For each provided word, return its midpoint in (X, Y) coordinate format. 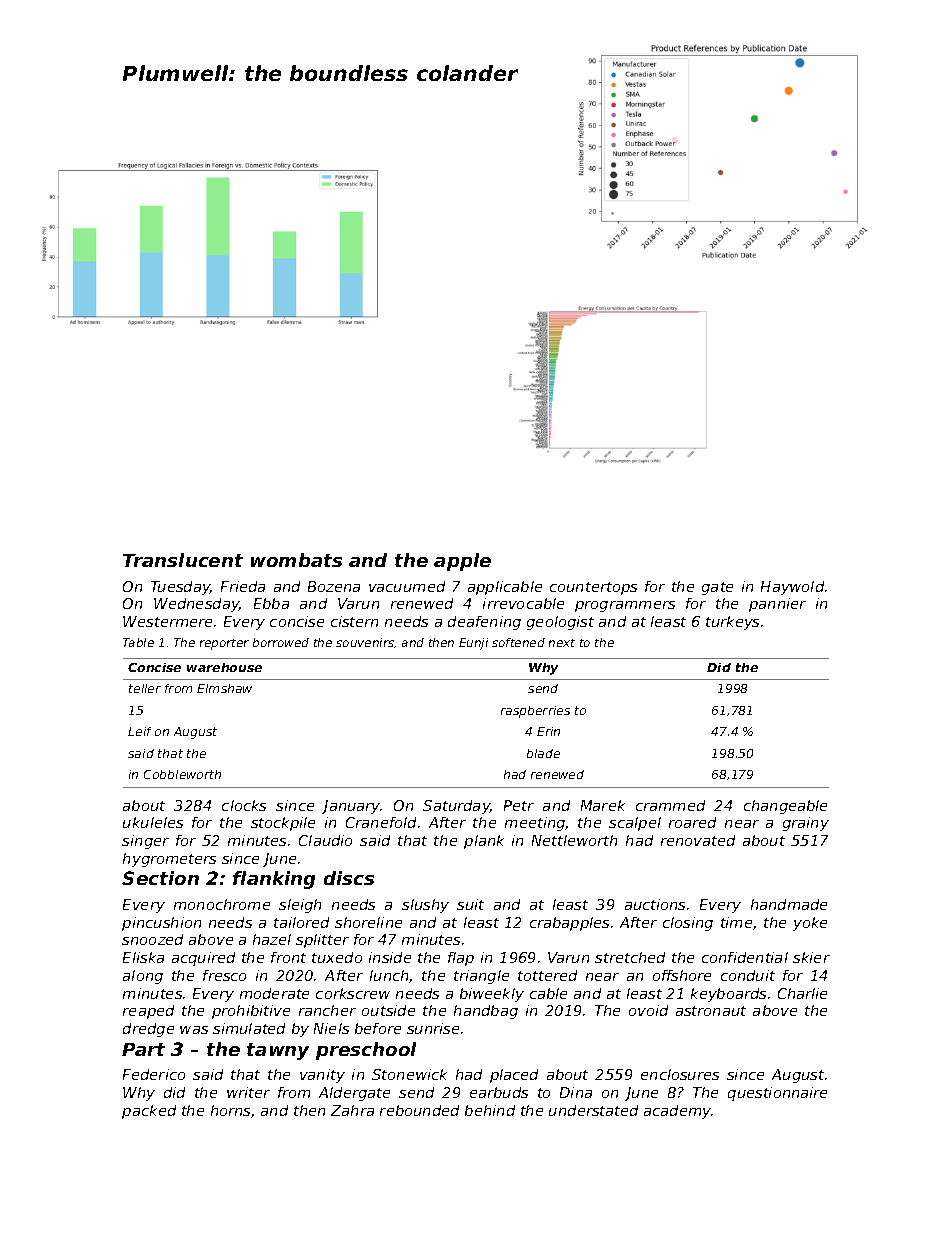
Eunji (473, 644)
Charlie (802, 993)
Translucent (183, 560)
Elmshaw (224, 688)
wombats (296, 560)
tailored (301, 922)
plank (484, 842)
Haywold (792, 588)
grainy (806, 824)
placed (514, 1076)
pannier (777, 605)
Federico (154, 1074)
